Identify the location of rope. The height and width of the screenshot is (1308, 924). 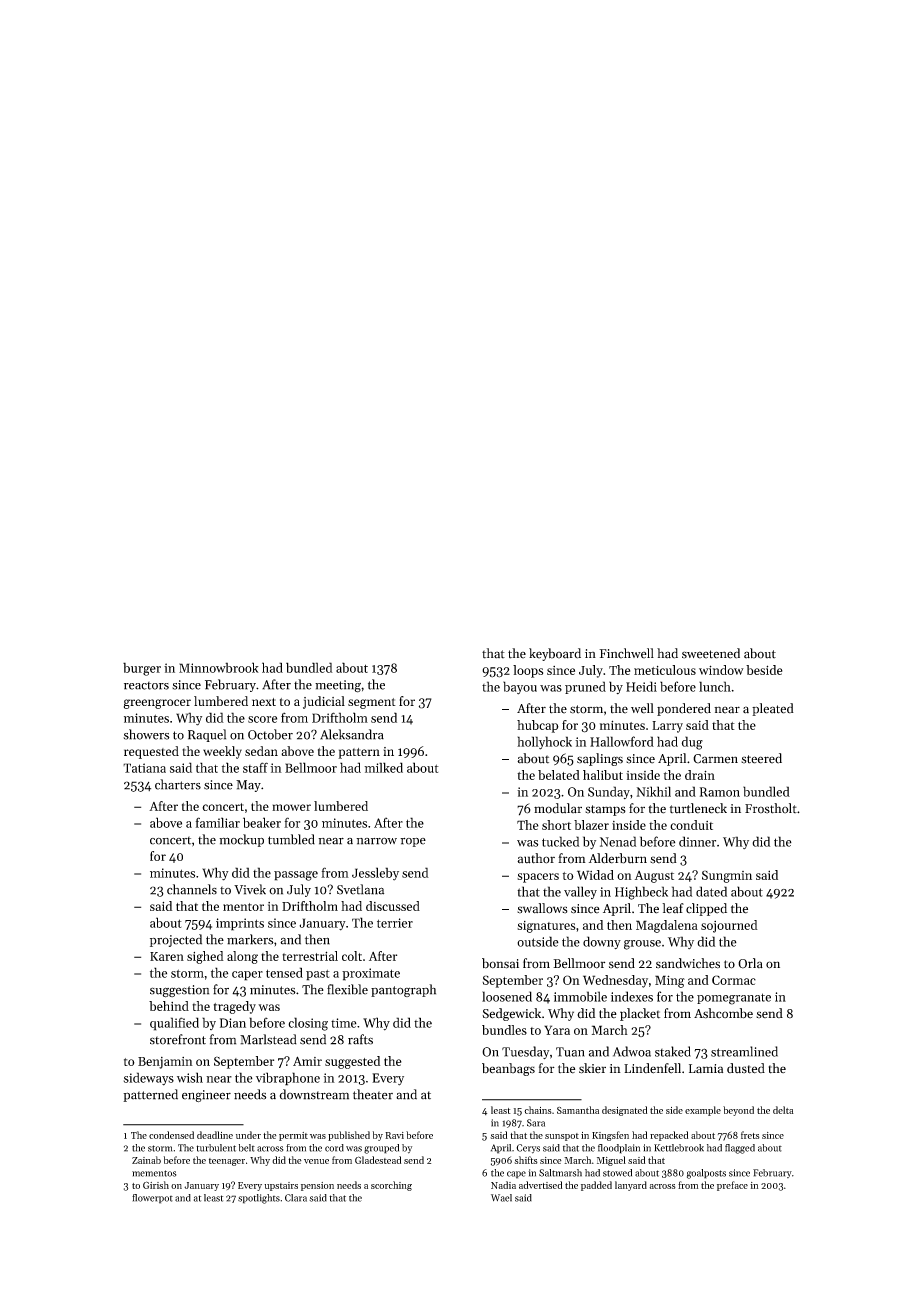
(413, 842).
